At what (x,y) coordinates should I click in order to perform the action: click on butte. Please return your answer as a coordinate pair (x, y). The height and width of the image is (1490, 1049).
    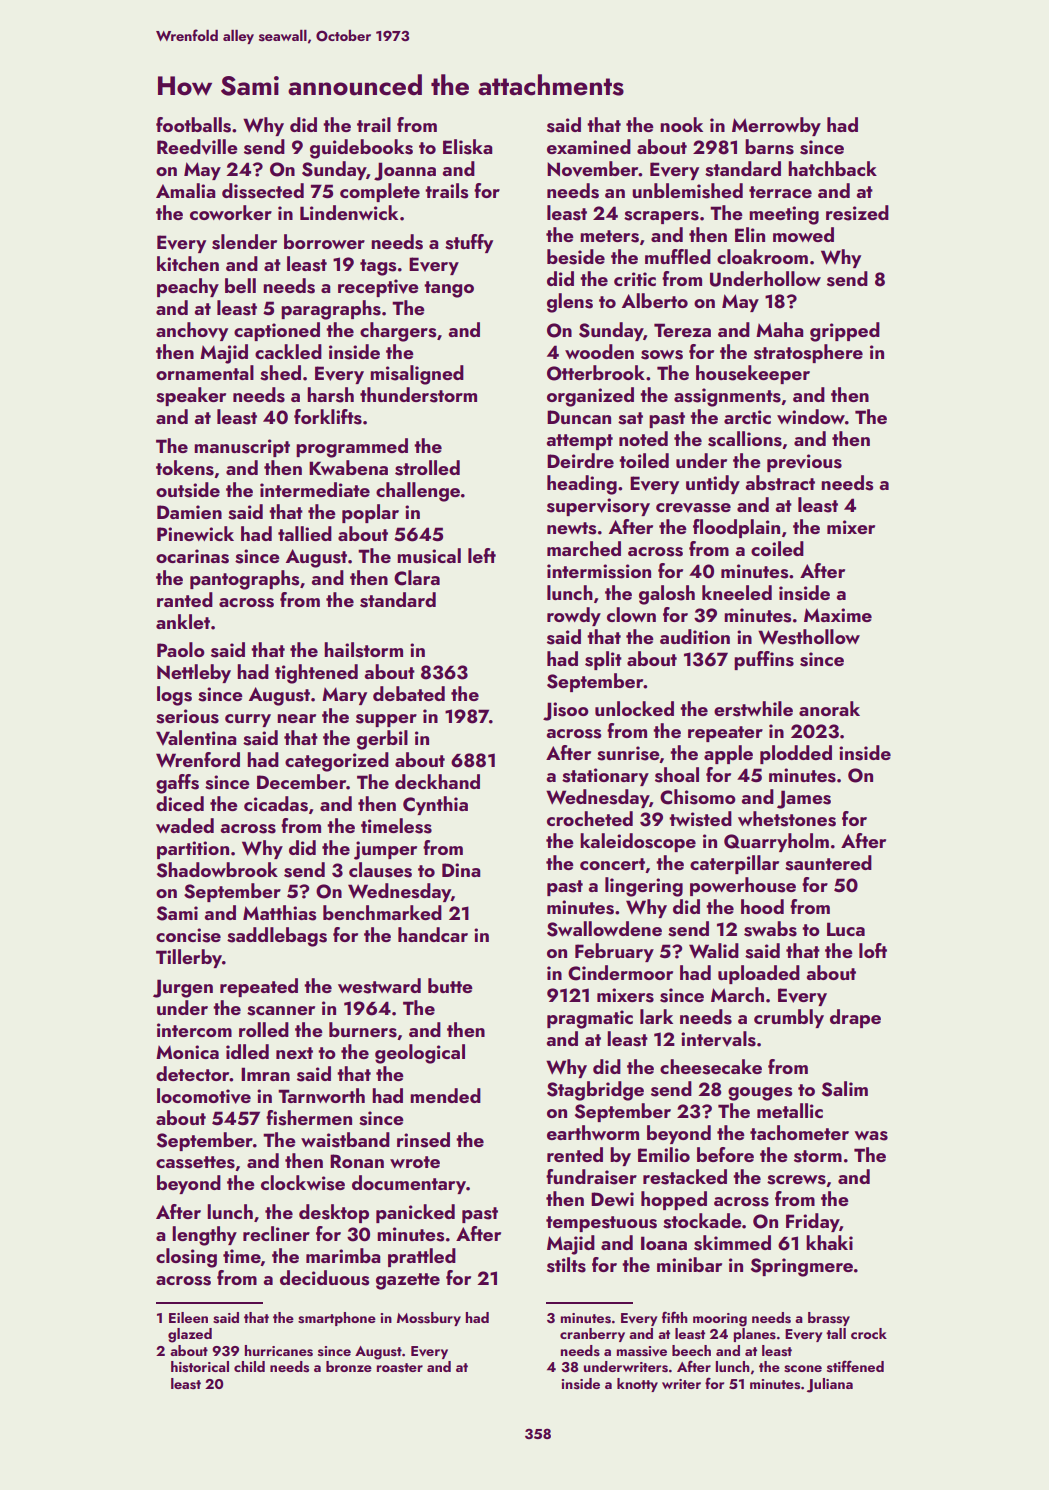
    Looking at the image, I should click on (450, 985).
